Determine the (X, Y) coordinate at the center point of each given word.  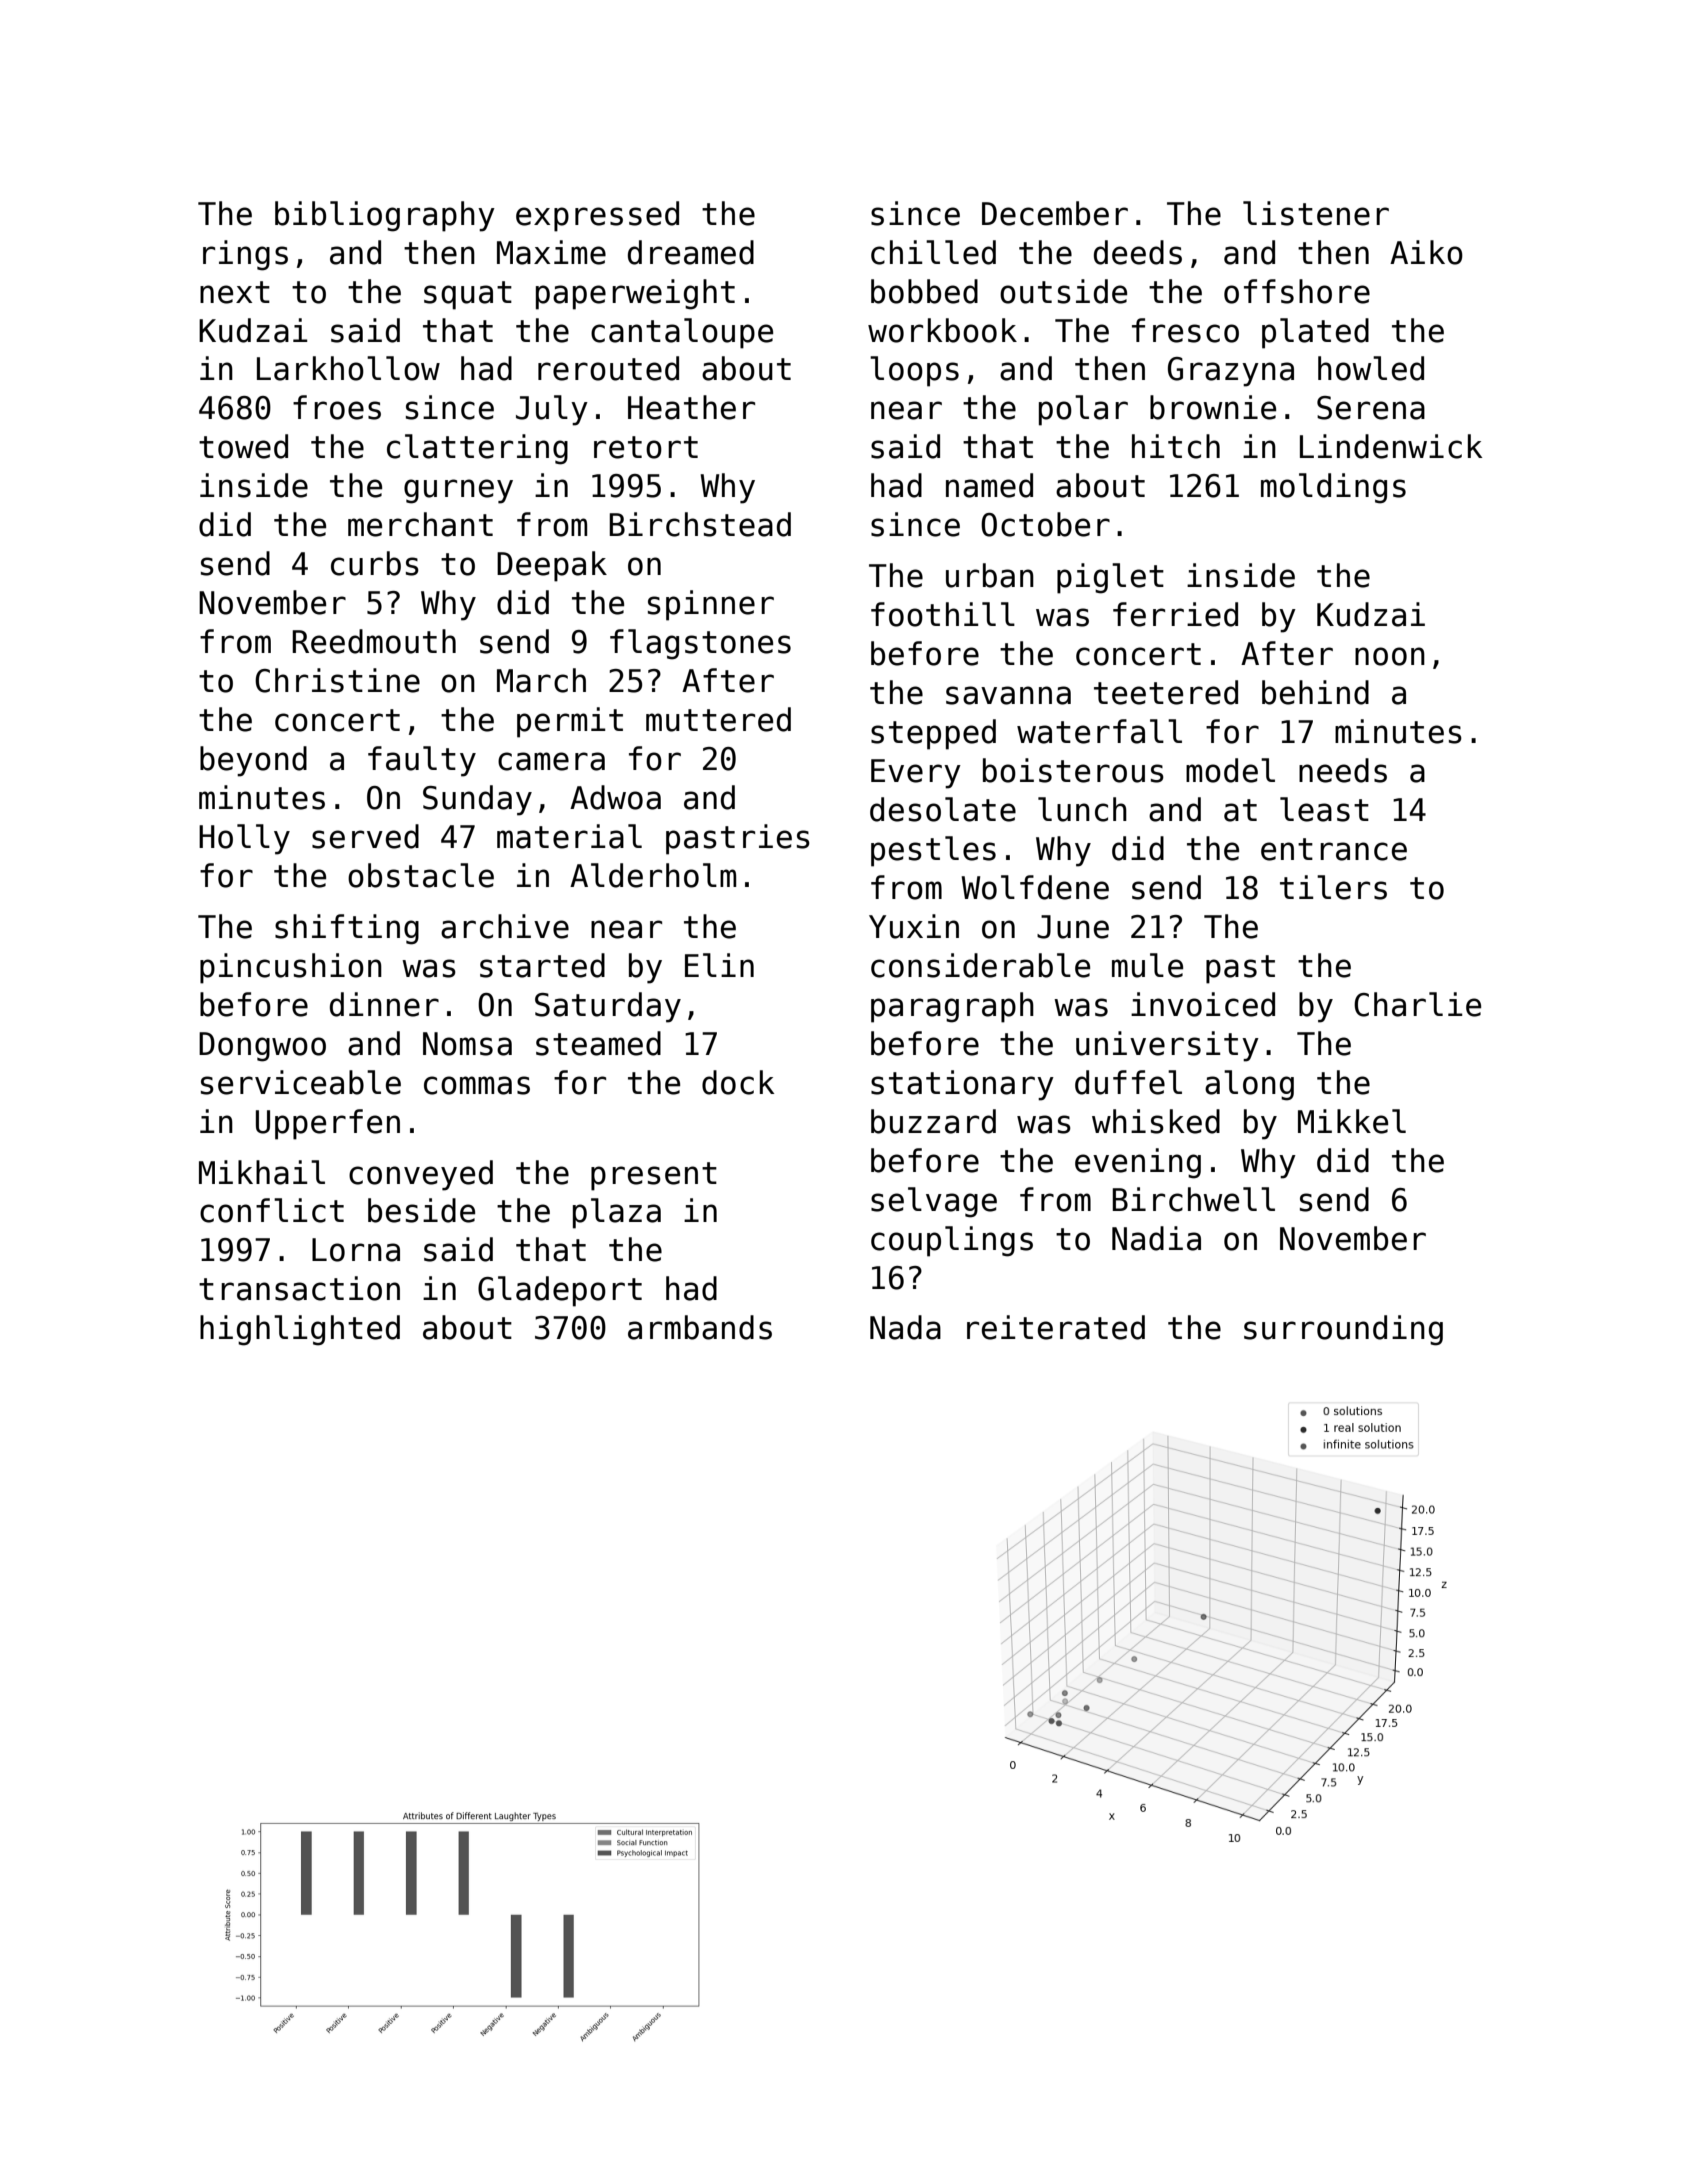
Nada (905, 1327)
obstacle (421, 875)
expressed (597, 216)
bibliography (385, 216)
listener (1316, 213)
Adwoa (615, 797)
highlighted (300, 1330)
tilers (1333, 887)
